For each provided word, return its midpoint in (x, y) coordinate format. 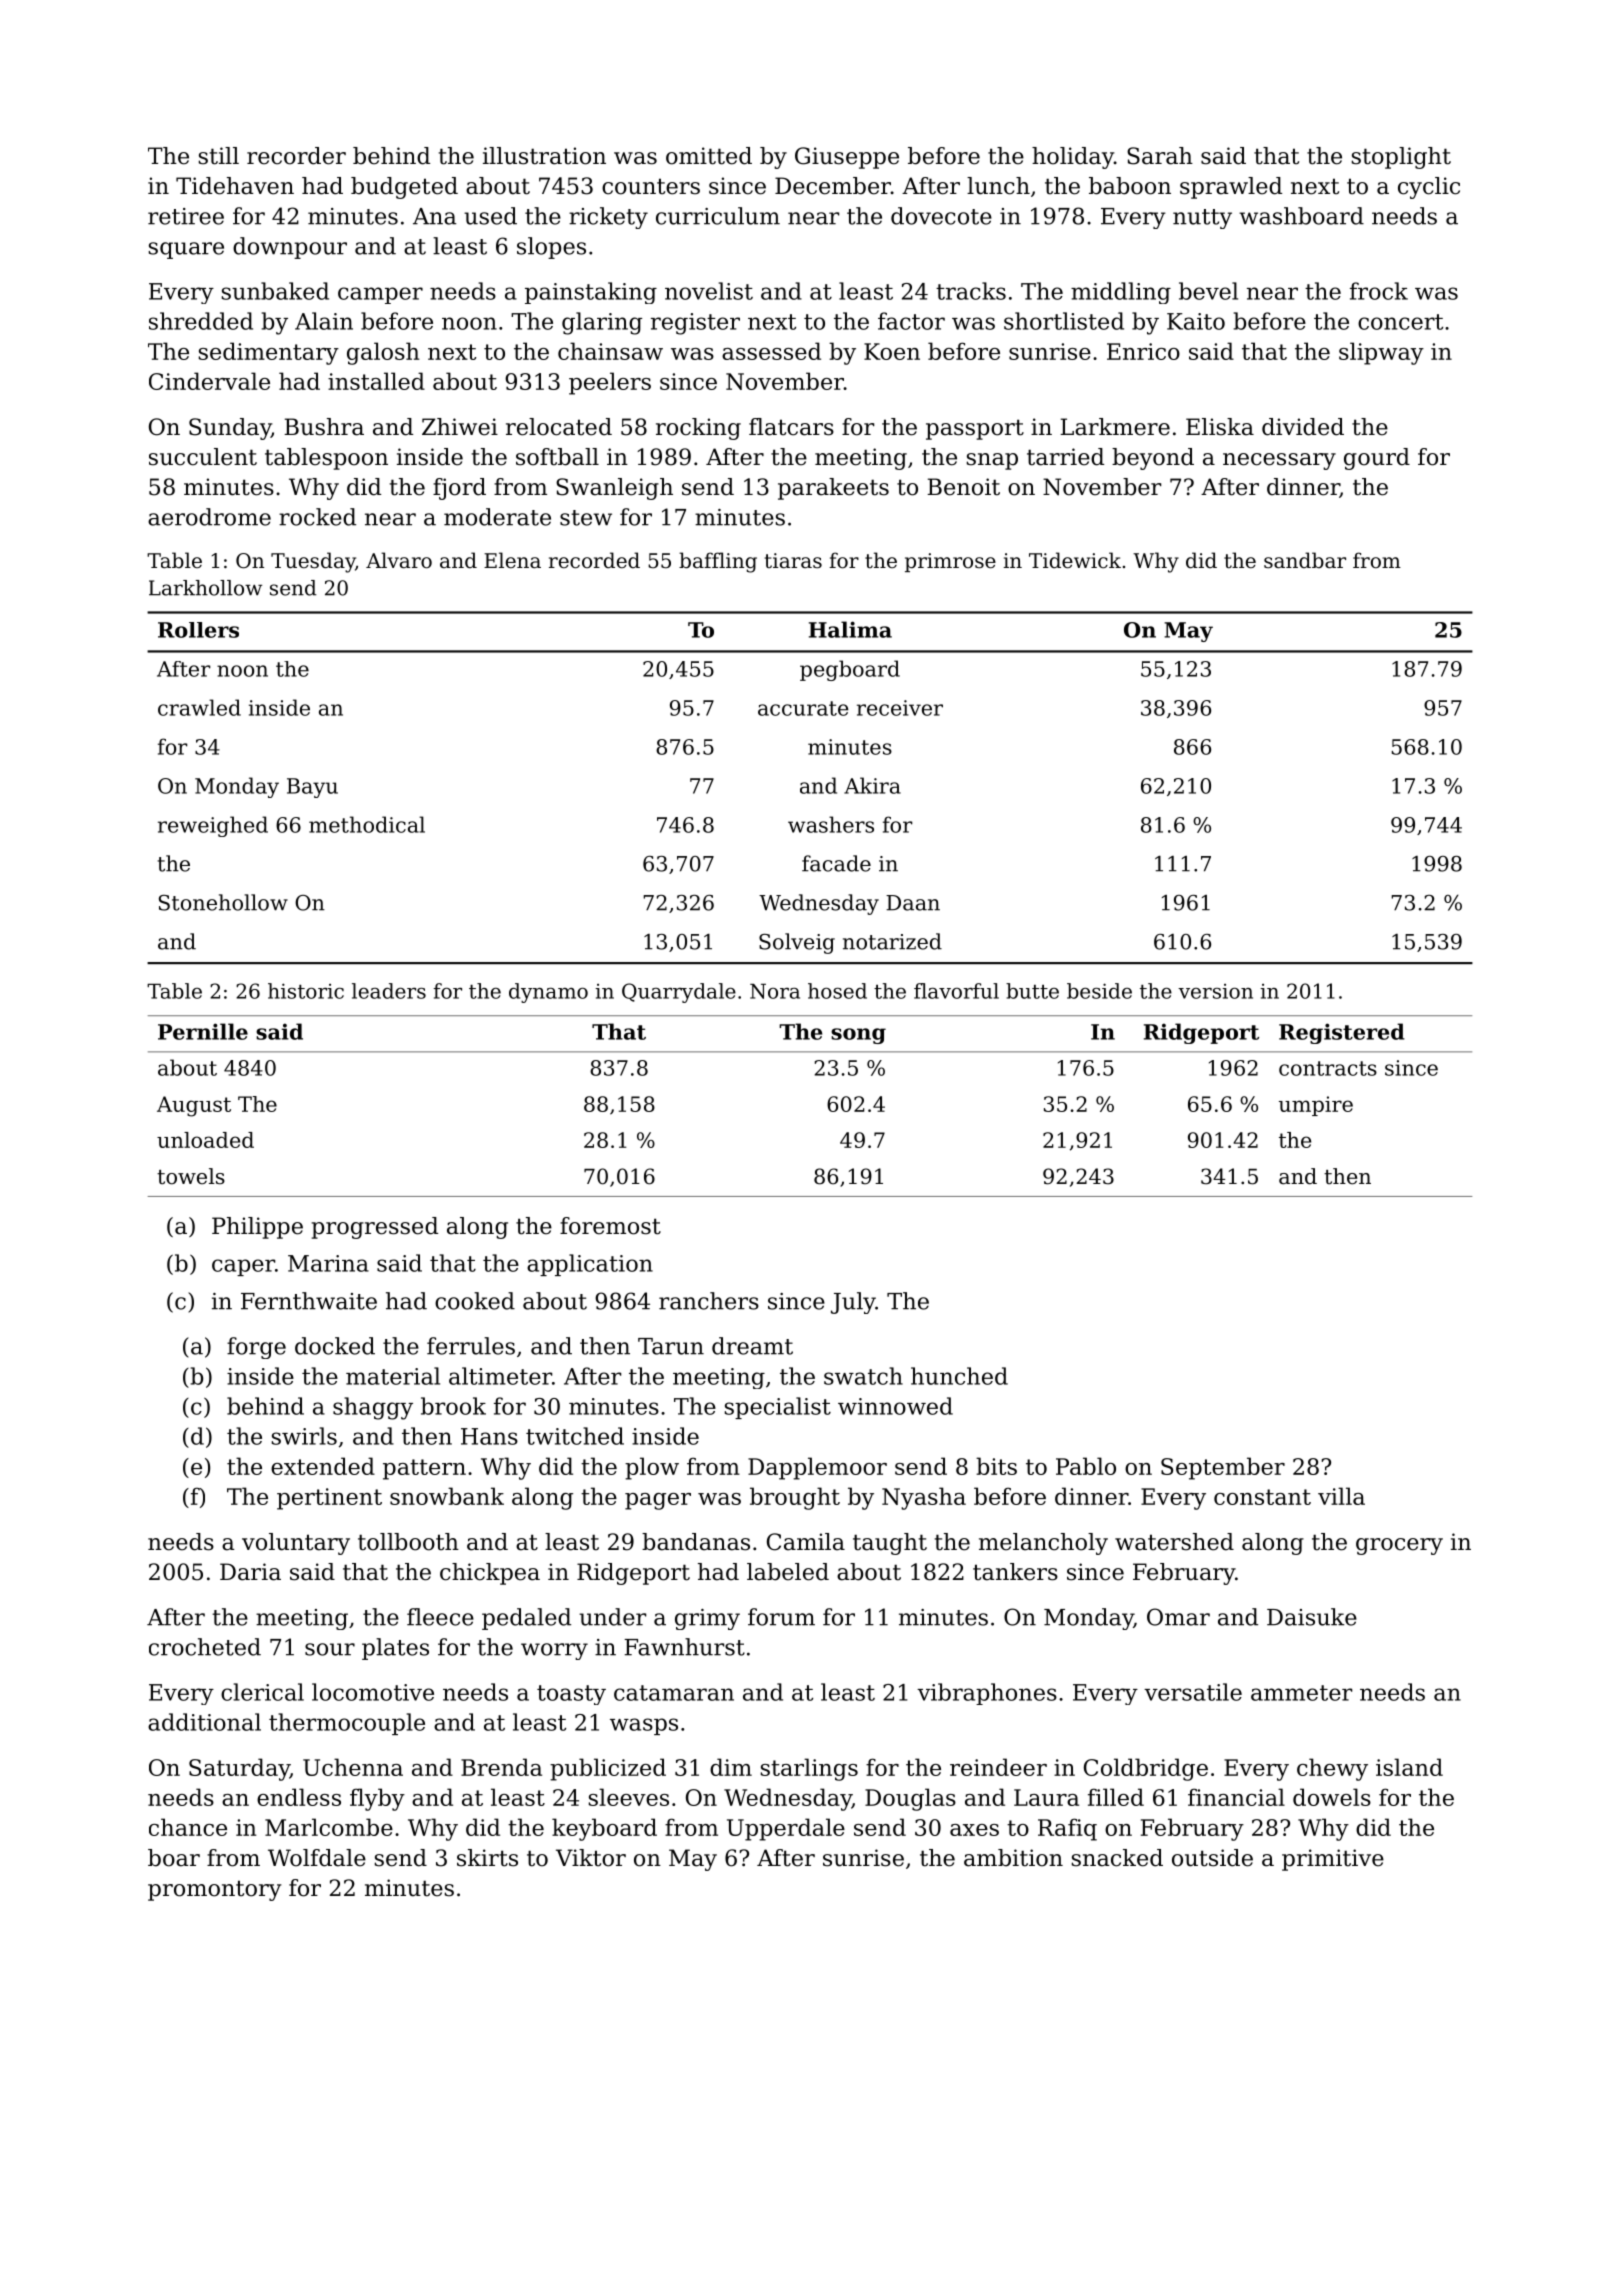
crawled (199, 707)
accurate (803, 708)
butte (1032, 991)
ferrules (471, 1346)
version (1215, 991)
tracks (971, 291)
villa (1341, 1496)
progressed (375, 1228)
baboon (1130, 186)
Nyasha (924, 1498)
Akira (872, 785)
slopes (551, 248)
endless (299, 1797)
